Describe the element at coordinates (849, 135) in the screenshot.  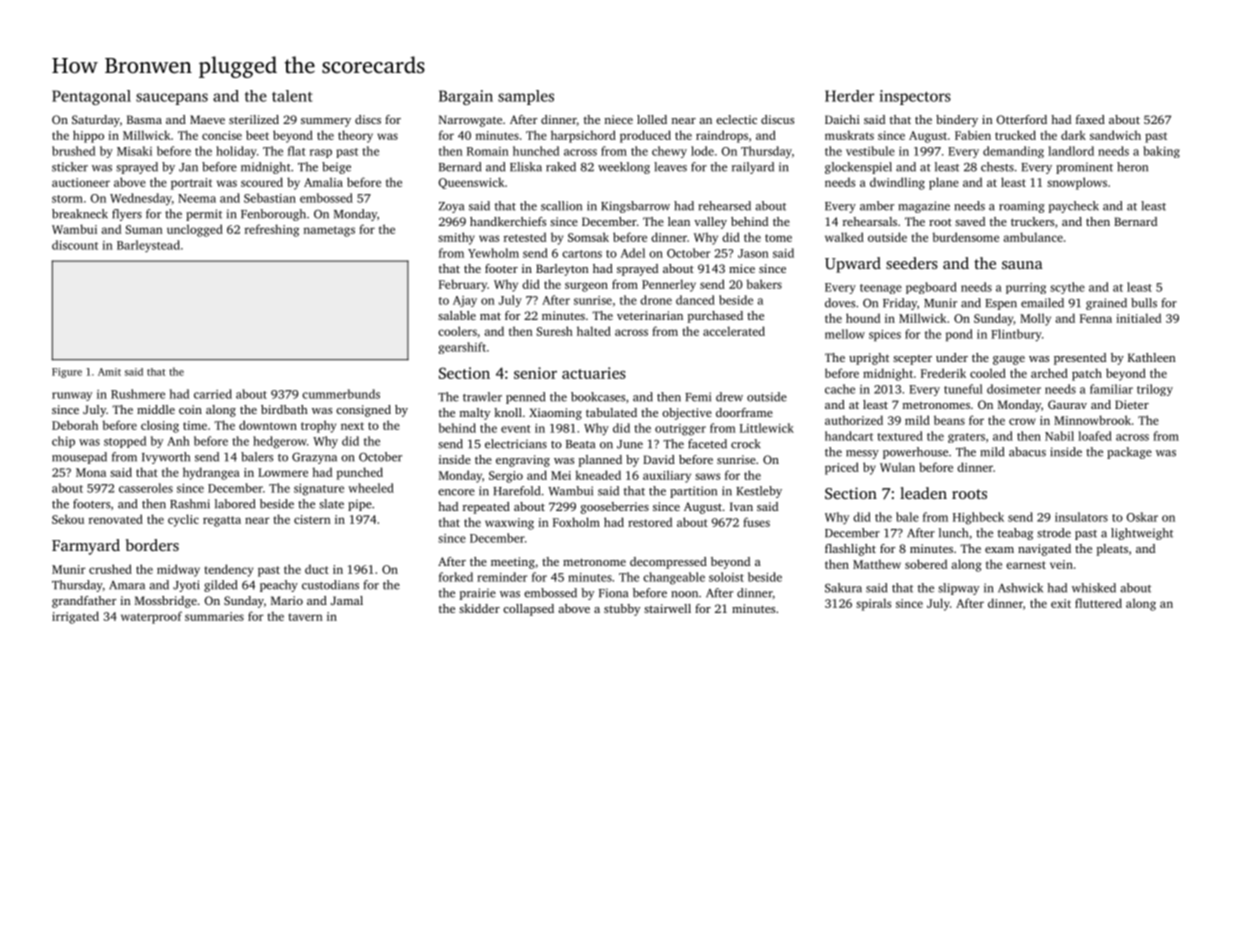
I see `muskrats` at that location.
